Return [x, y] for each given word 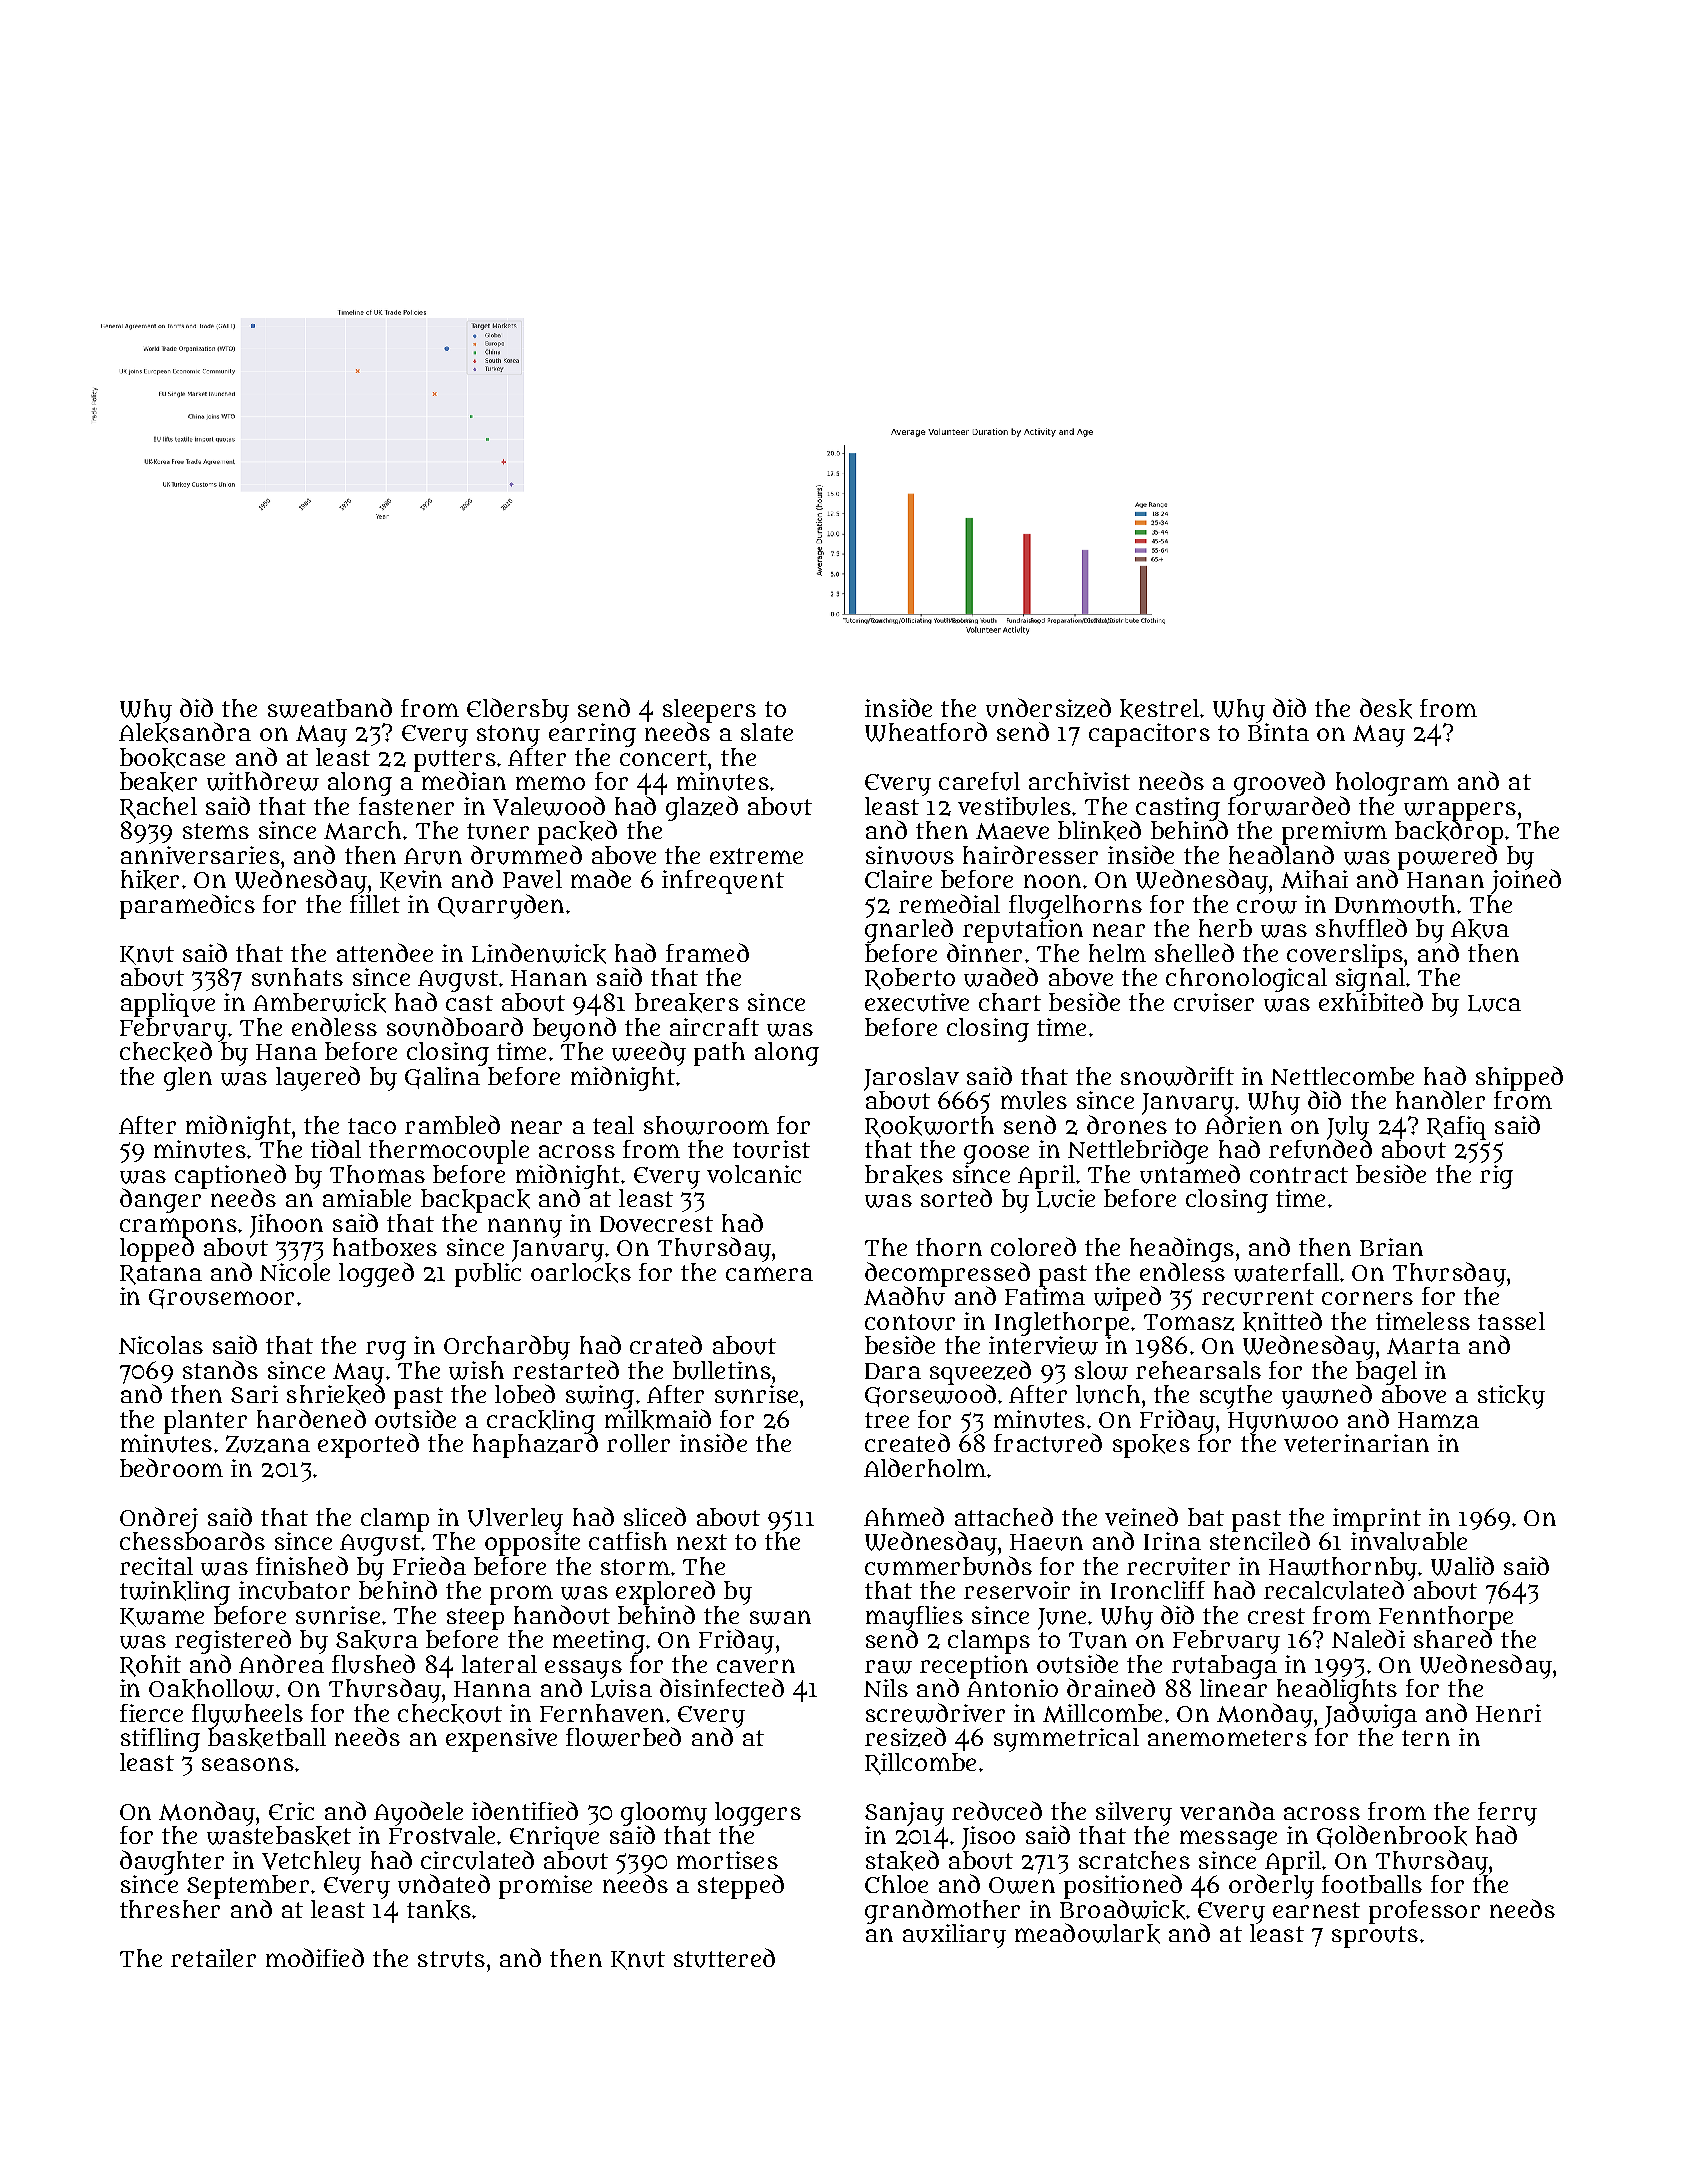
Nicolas [161, 1345]
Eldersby [518, 710]
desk [1386, 708]
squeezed [980, 1372]
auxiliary [954, 1936]
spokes [1151, 1446]
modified [315, 1957]
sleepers [709, 711]
